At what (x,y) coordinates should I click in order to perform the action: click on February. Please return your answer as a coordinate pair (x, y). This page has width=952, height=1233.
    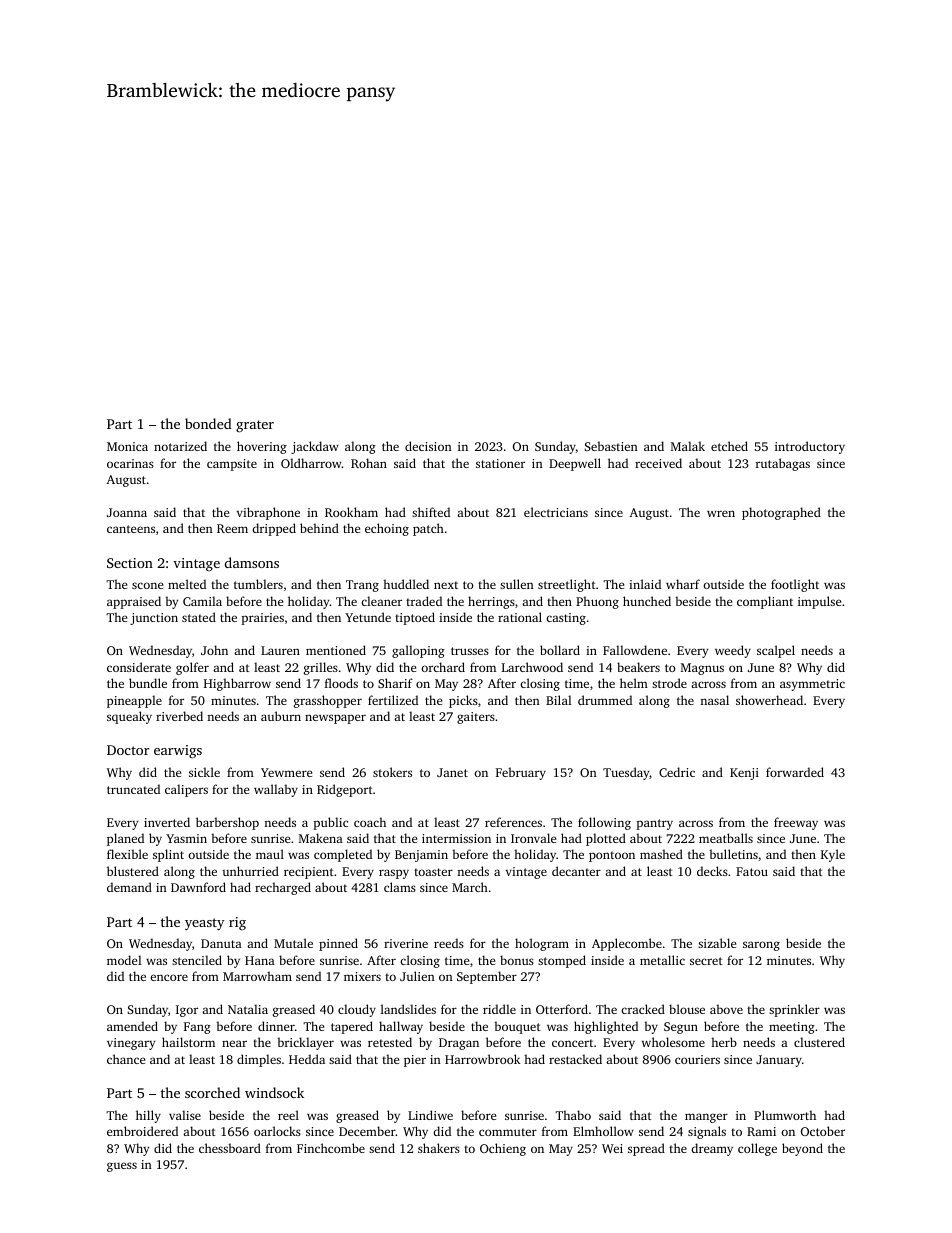
    Looking at the image, I should click on (521, 773).
